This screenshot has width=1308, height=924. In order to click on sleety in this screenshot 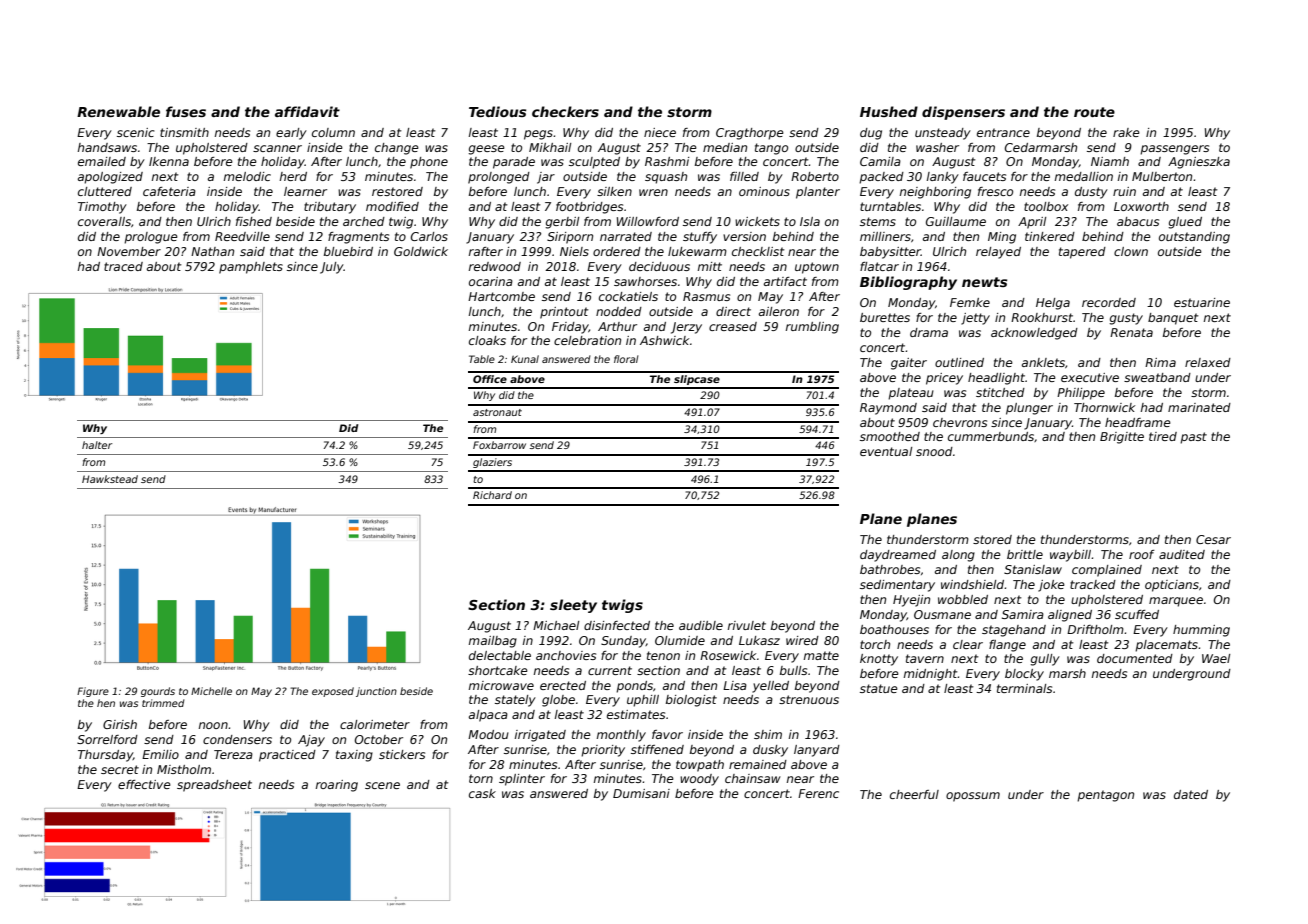, I will do `click(573, 606)`.
